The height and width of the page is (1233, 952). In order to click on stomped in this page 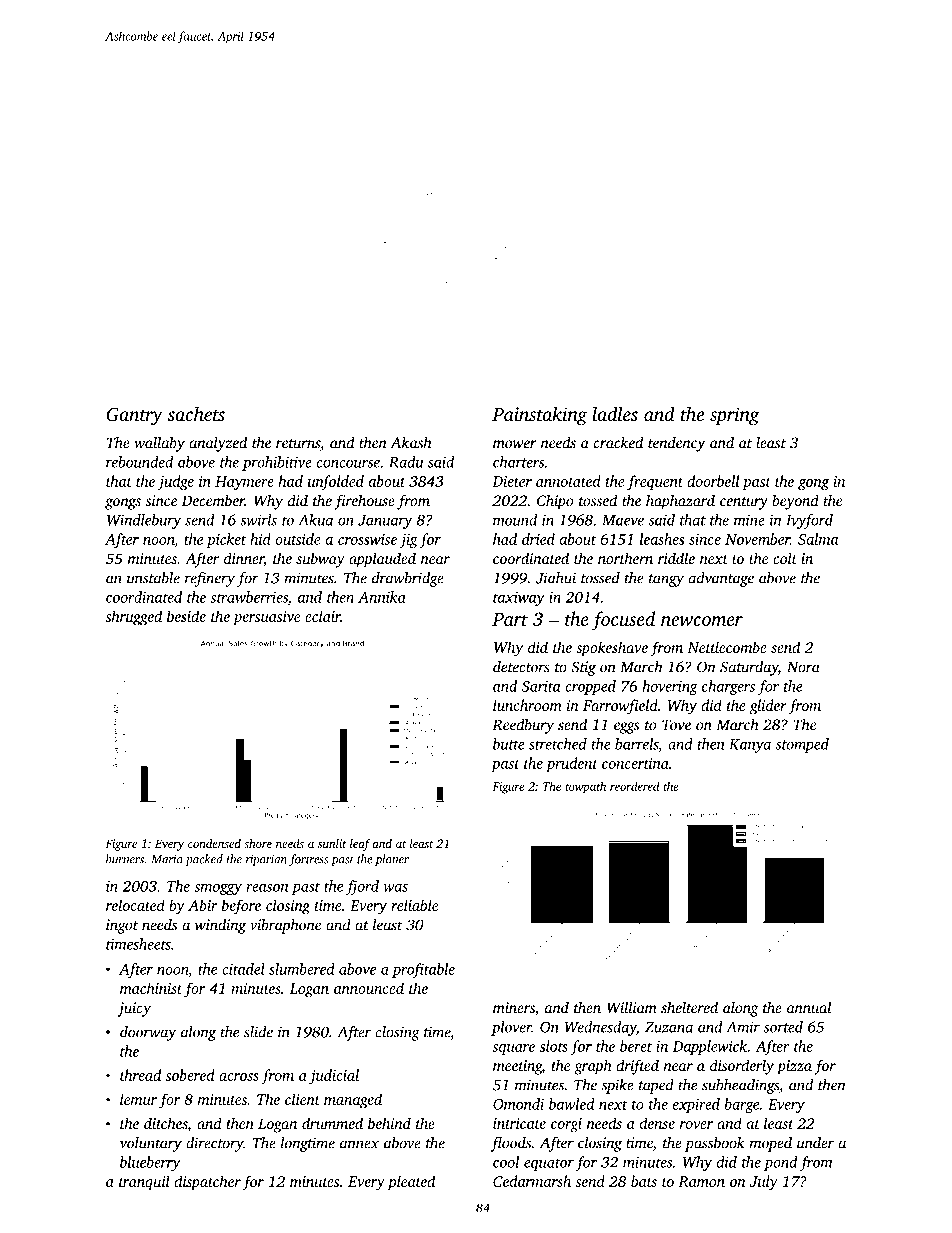, I will do `click(802, 745)`.
